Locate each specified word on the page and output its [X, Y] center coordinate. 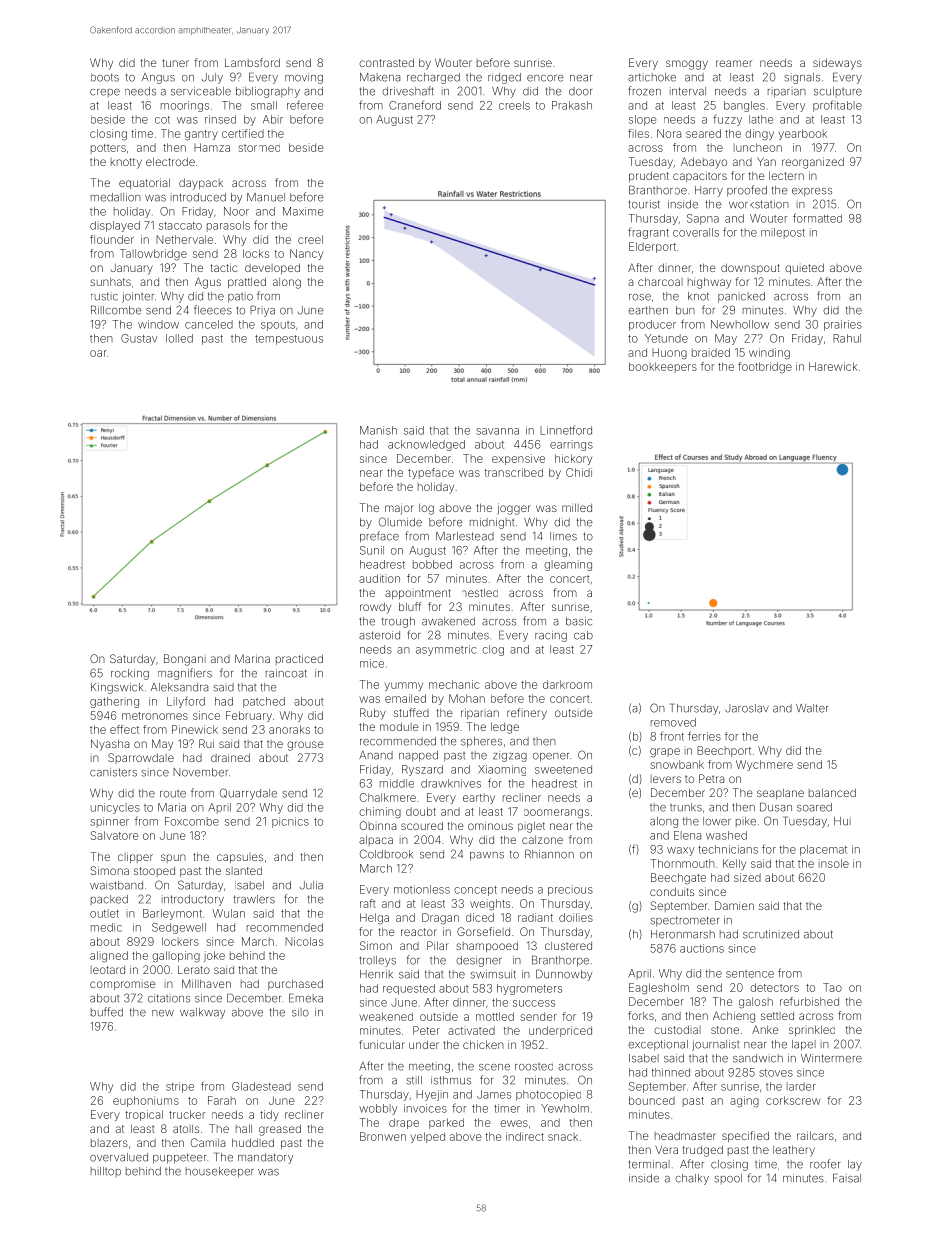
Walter [812, 708]
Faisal [847, 1178]
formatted [817, 218]
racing [551, 636]
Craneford [415, 105]
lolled [179, 338]
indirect [525, 1136]
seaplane [780, 793]
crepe [105, 93]
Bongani [185, 660]
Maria [172, 807]
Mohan [467, 698]
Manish [378, 430]
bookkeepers [663, 367]
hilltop [106, 1172]
